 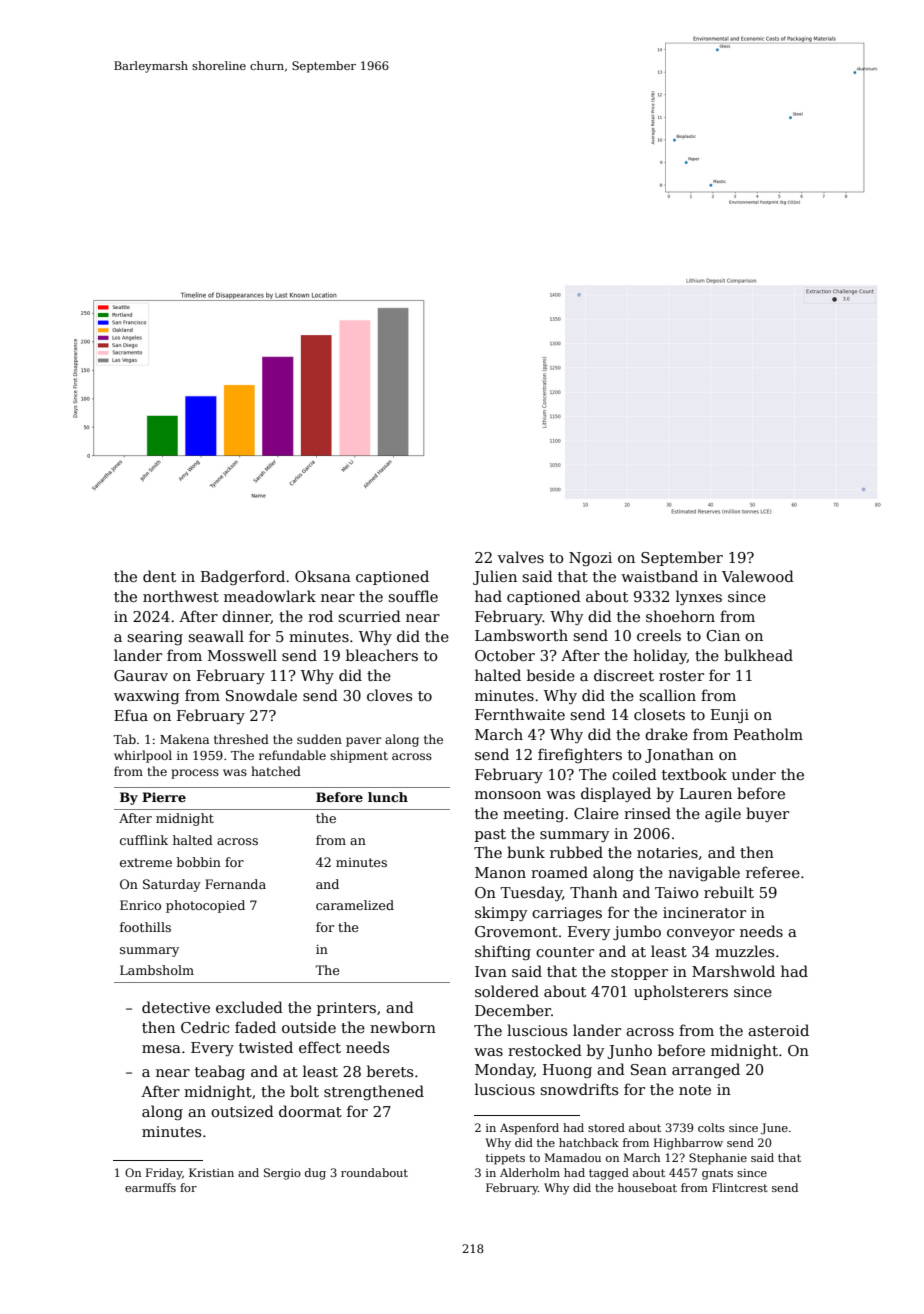 I want to click on lynxes, so click(x=699, y=597).
